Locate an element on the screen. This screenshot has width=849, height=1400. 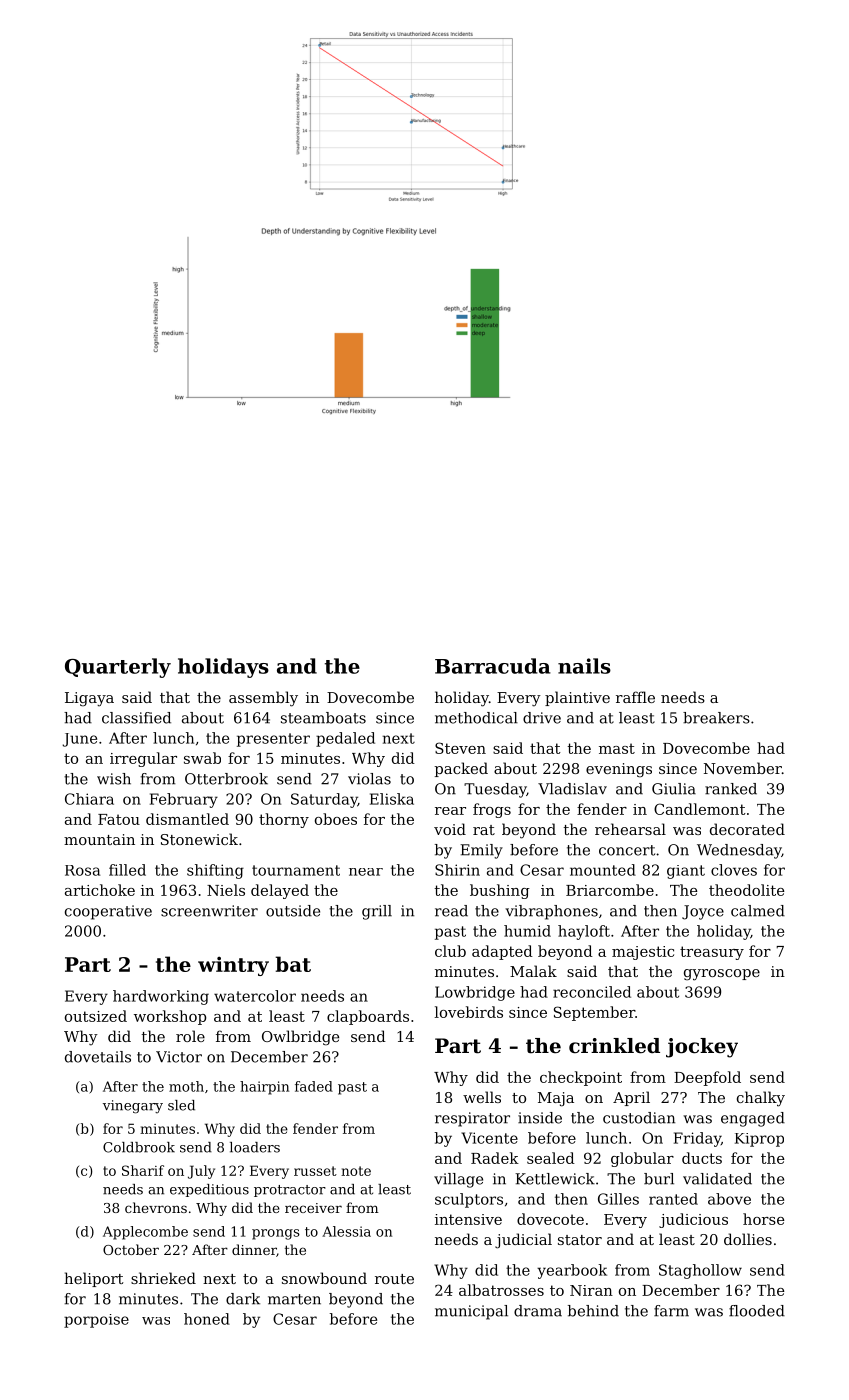
Quarterly is located at coordinates (118, 668).
